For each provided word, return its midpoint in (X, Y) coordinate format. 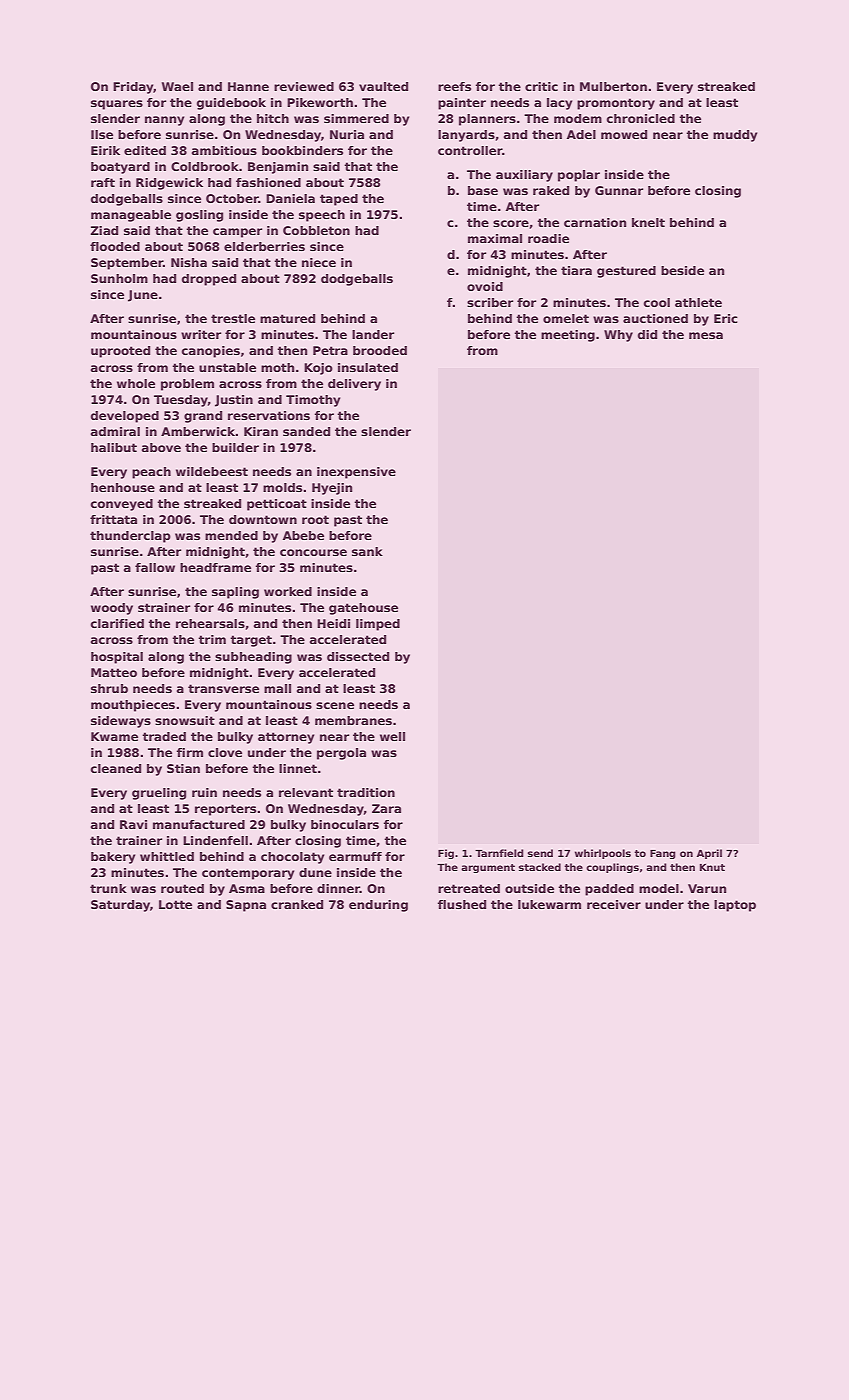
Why (618, 336)
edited (145, 150)
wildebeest (212, 471)
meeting (568, 336)
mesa (706, 335)
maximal (495, 238)
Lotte (175, 904)
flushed (462, 904)
